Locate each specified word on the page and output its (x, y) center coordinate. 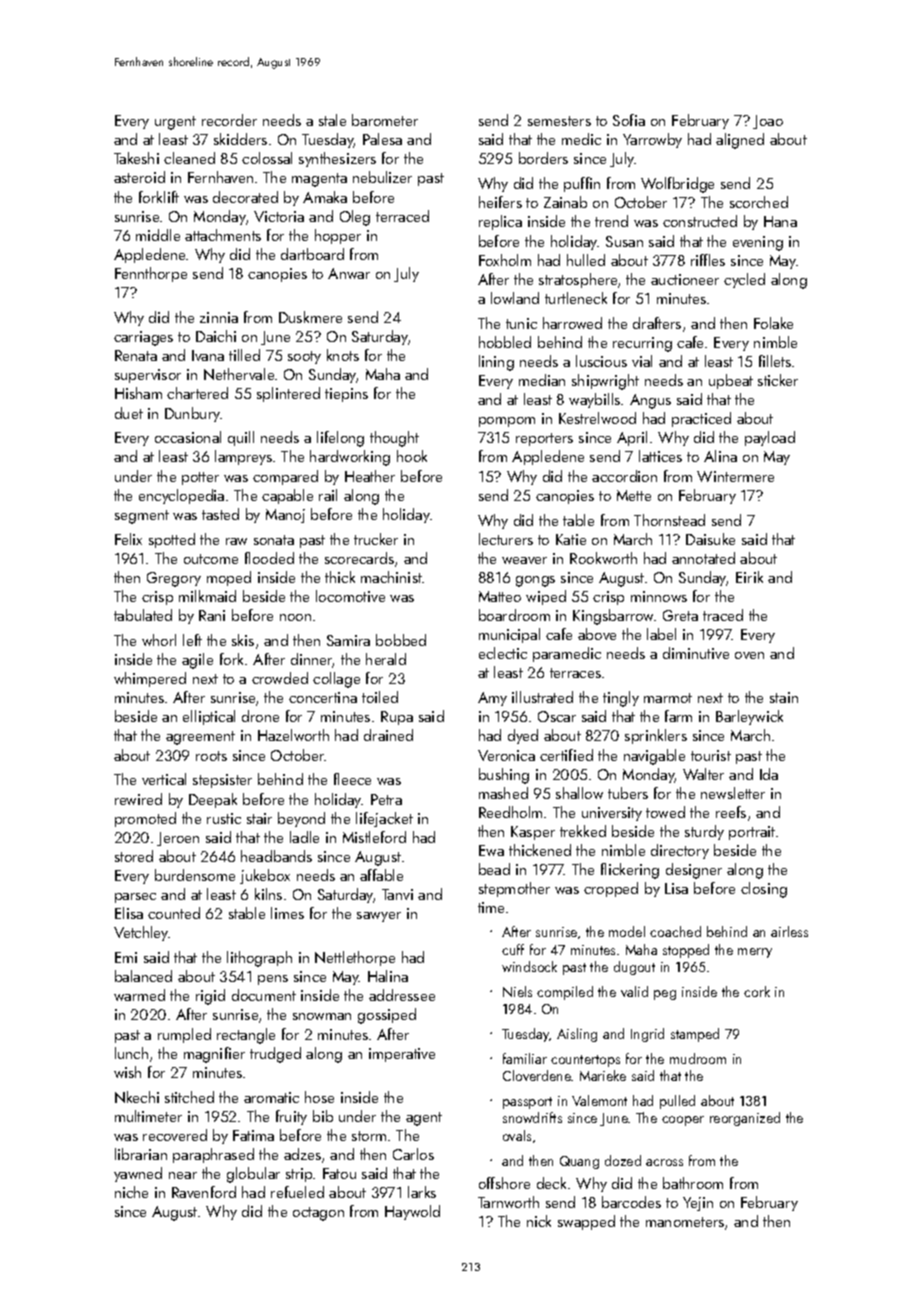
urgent (175, 123)
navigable (654, 757)
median (542, 380)
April (632, 438)
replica (500, 222)
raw (236, 541)
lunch (131, 1053)
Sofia (629, 120)
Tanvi (397, 894)
